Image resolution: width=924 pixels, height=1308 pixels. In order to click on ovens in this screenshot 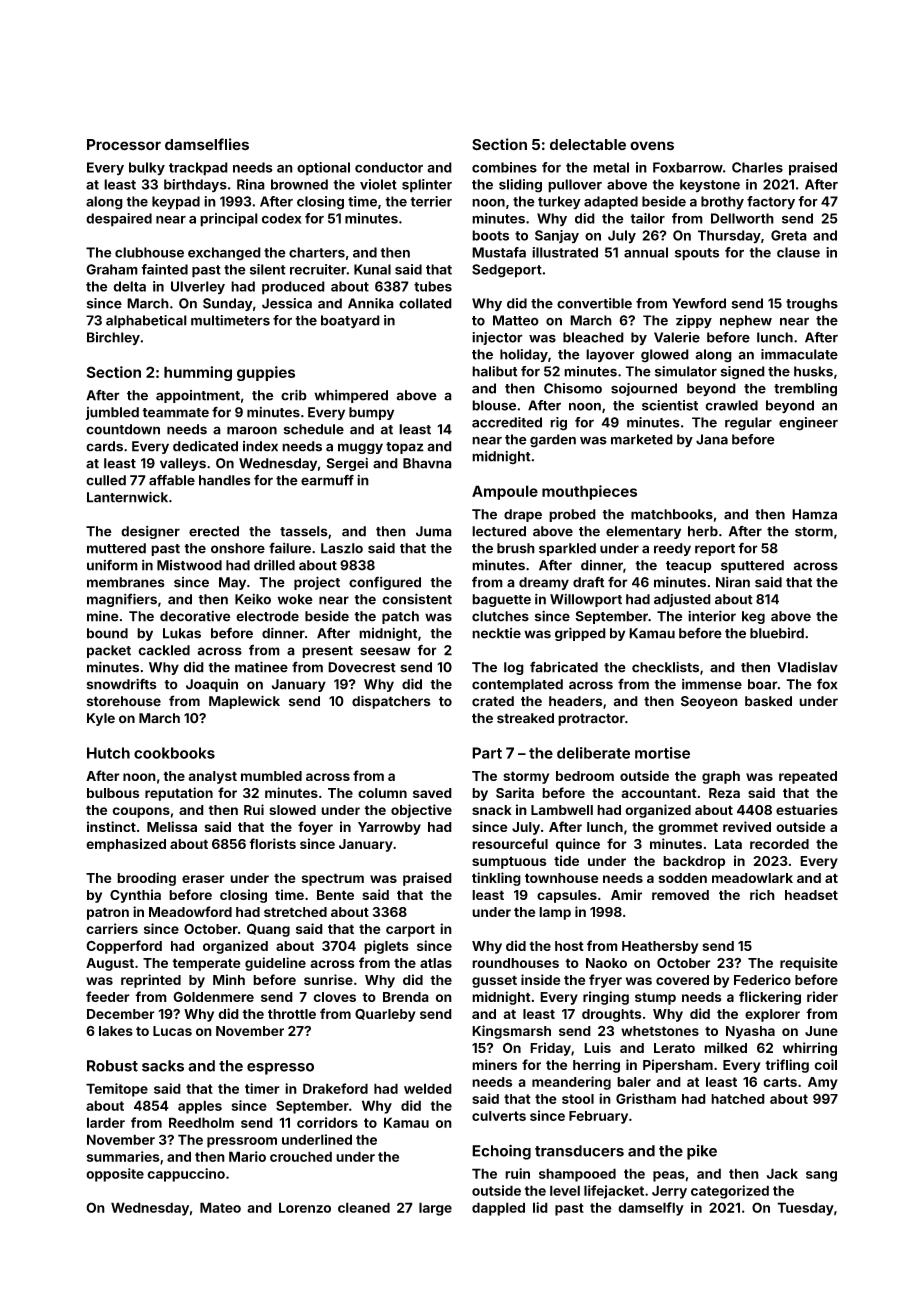, I will do `click(652, 146)`.
